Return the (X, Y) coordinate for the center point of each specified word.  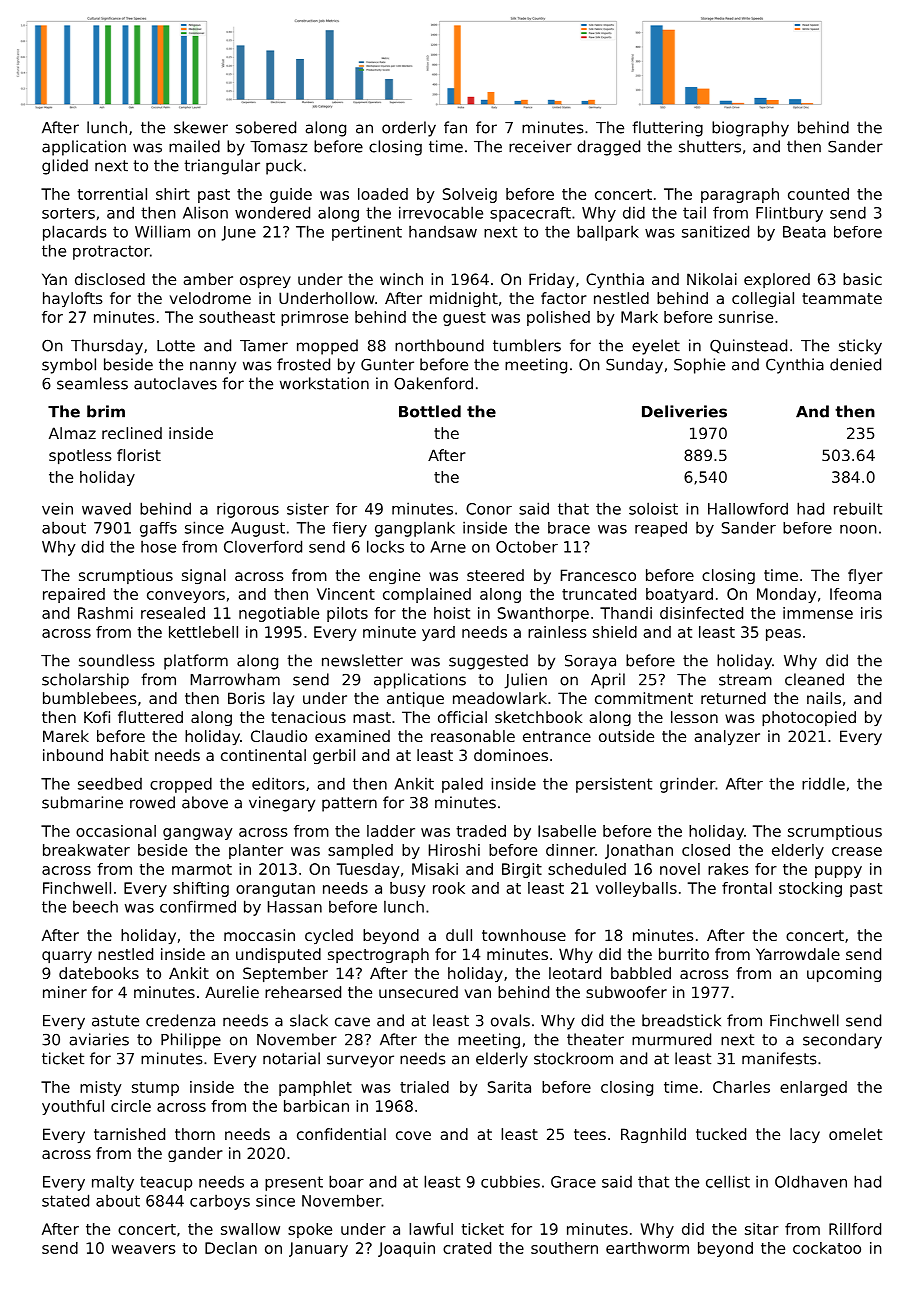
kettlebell (203, 632)
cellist (728, 1181)
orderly (409, 129)
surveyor (360, 1061)
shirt (173, 194)
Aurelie (232, 992)
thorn (195, 1134)
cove (413, 1135)
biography (750, 129)
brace (569, 528)
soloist (653, 508)
